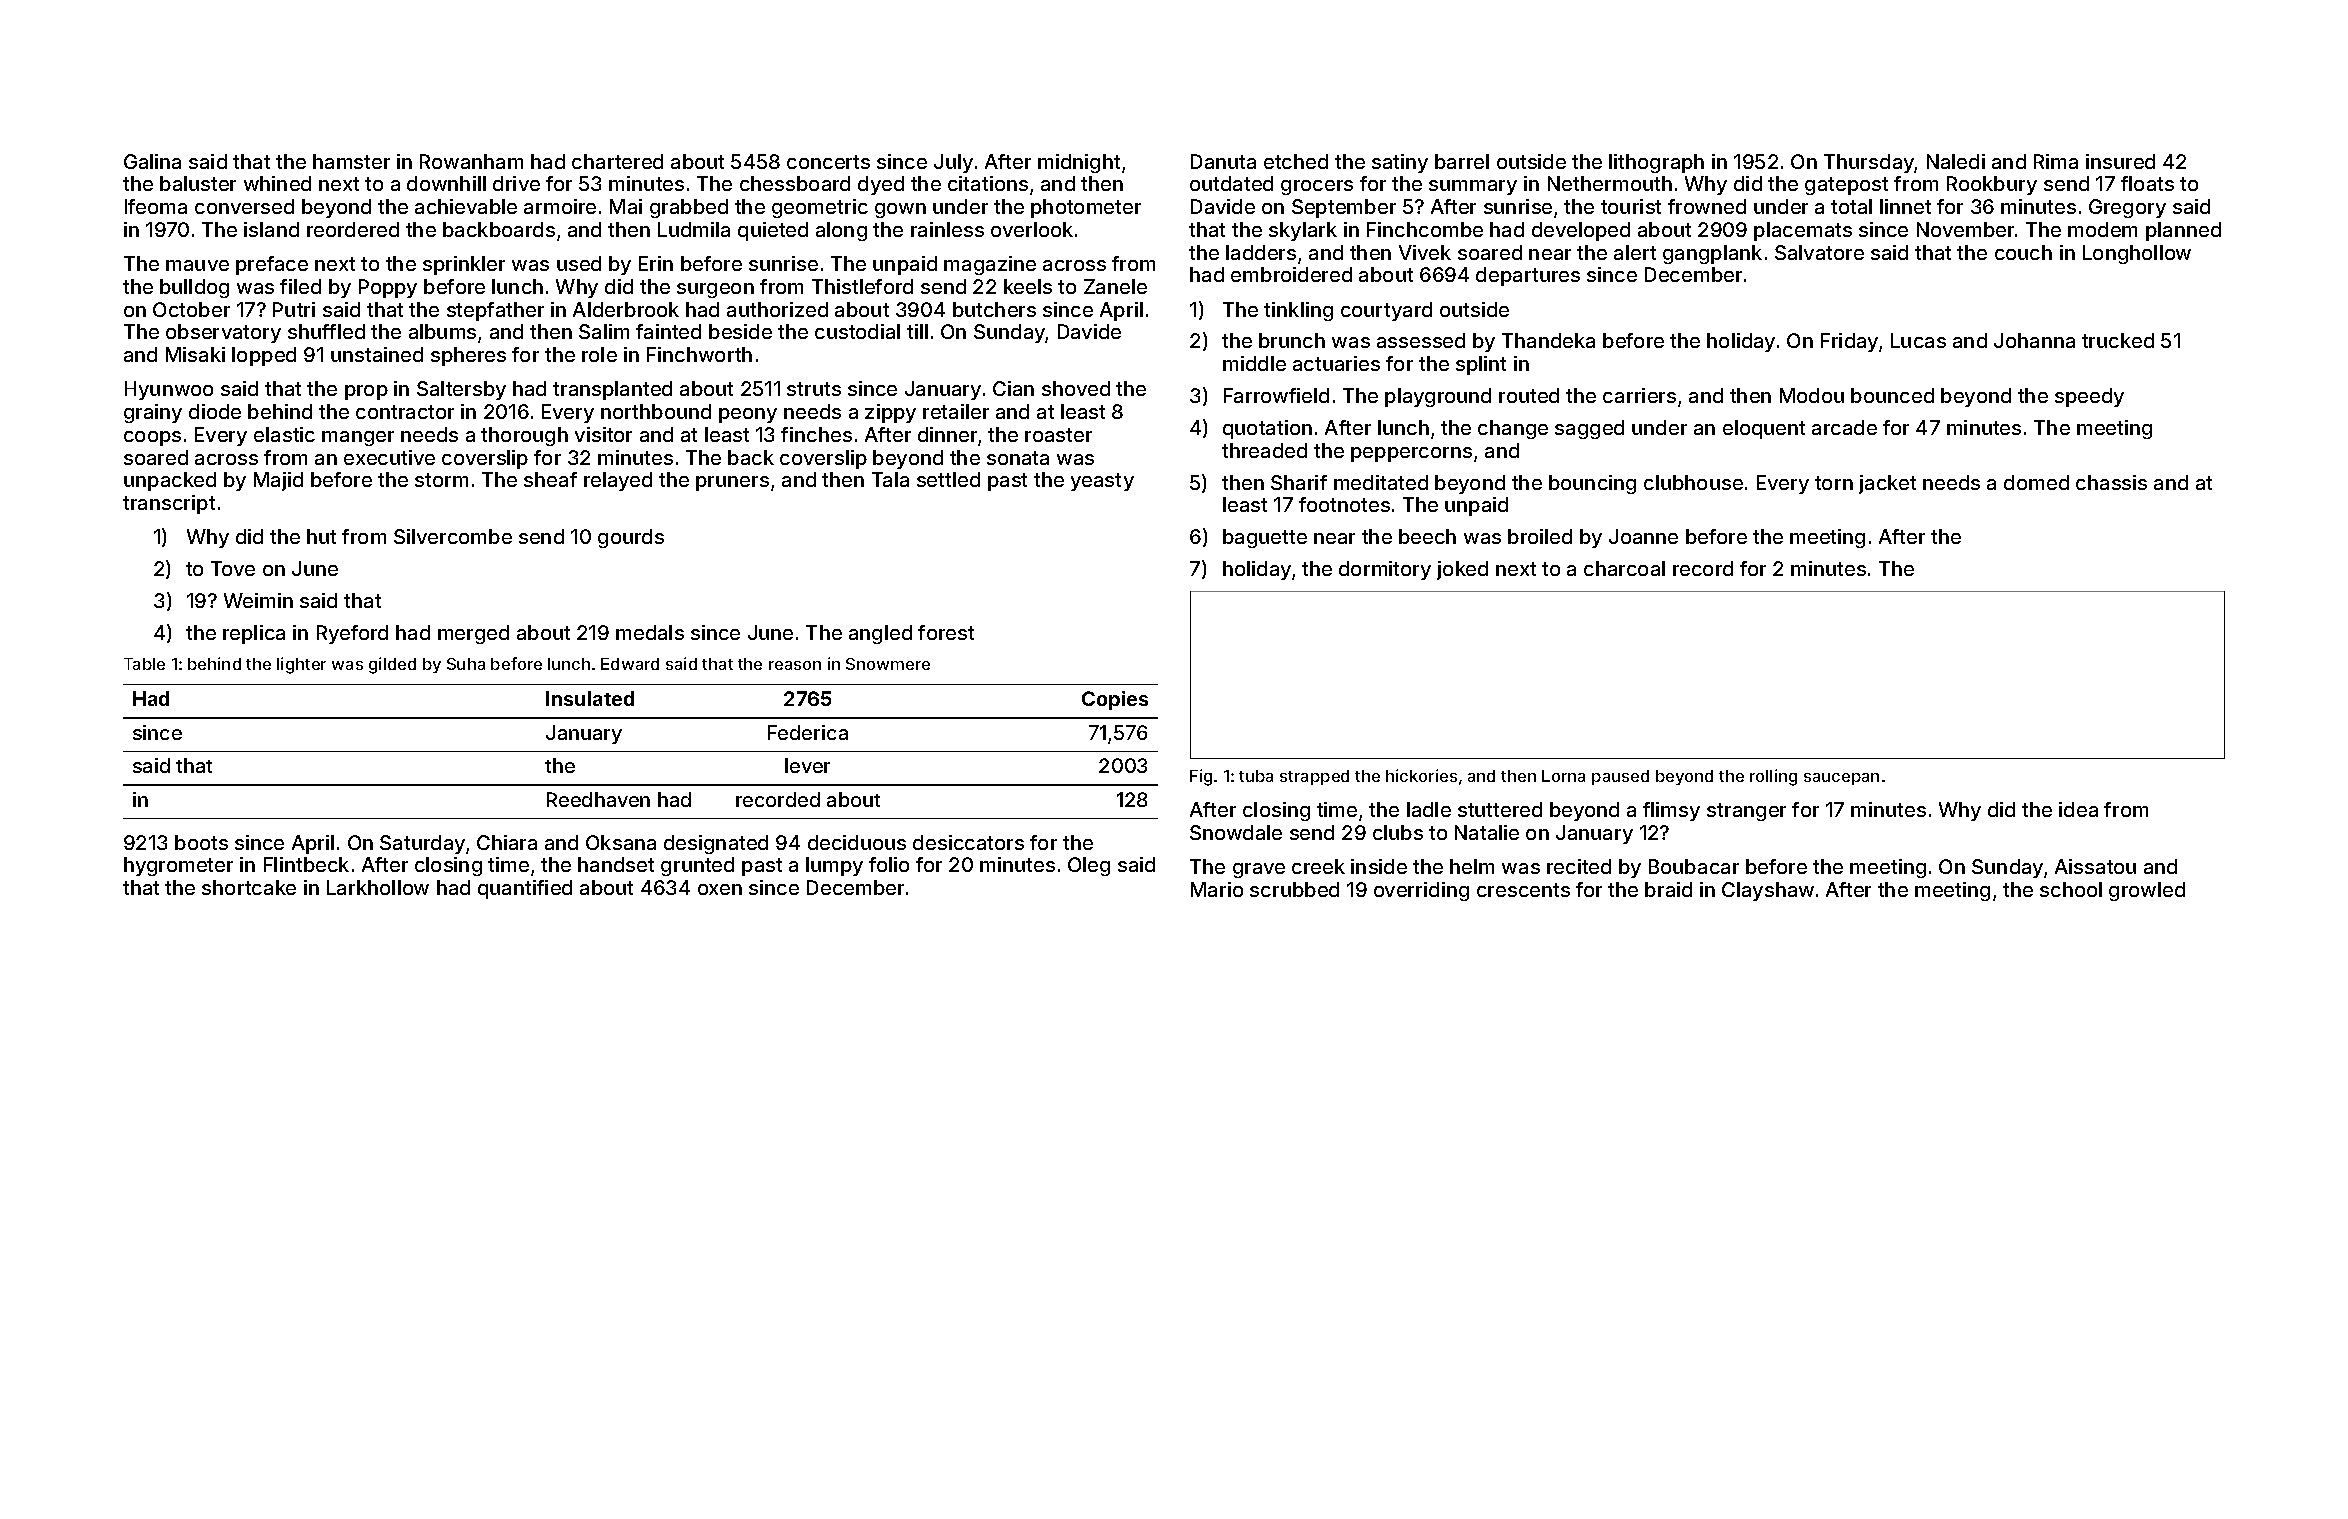 The image size is (2348, 1519). Describe the element at coordinates (326, 331) in the image. I see `shuffled` at that location.
